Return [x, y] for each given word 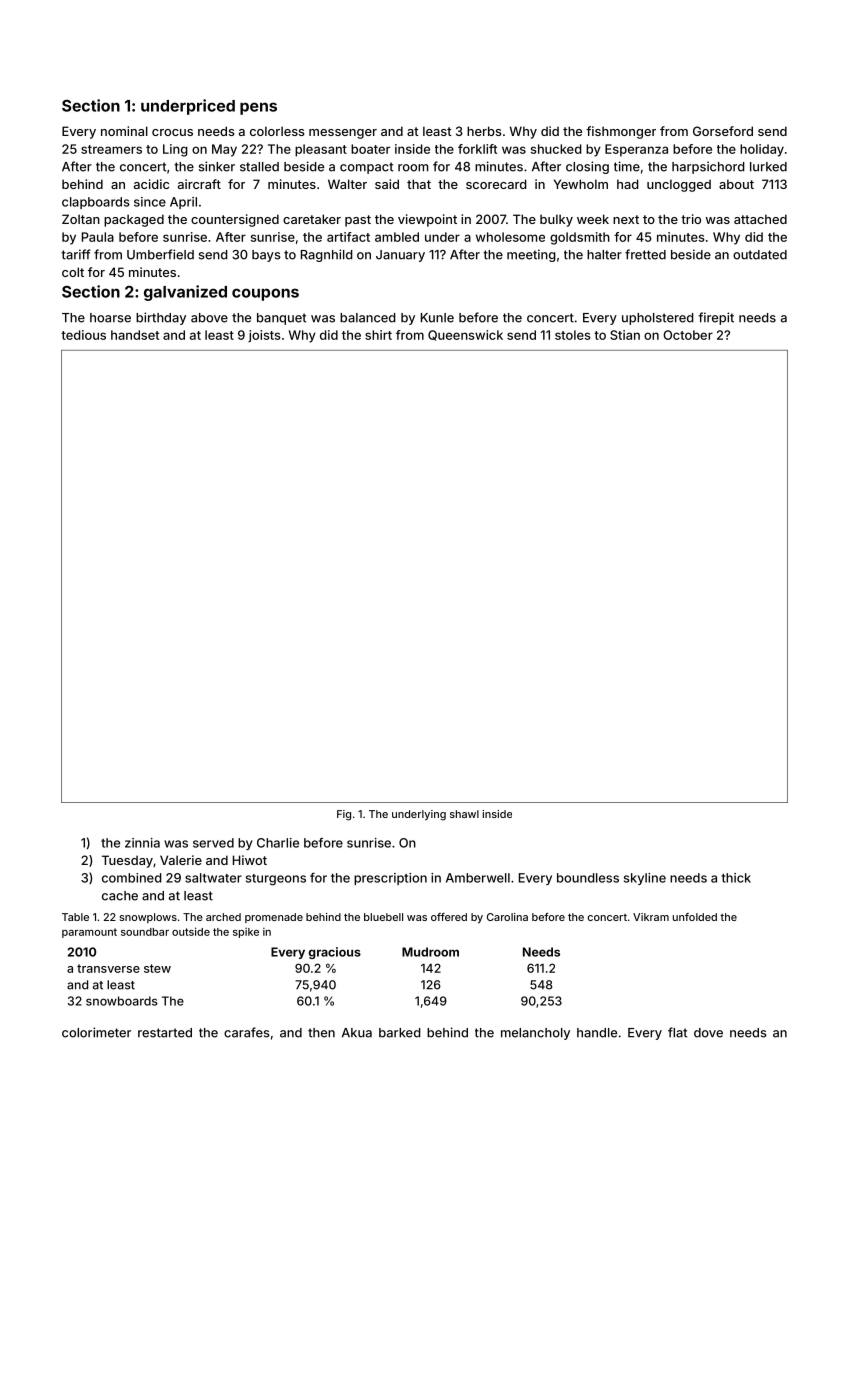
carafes [247, 1032]
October [688, 335]
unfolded [695, 917]
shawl [464, 814]
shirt [378, 335]
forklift [477, 149]
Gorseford [723, 131]
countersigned [235, 220]
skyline [645, 879]
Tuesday [127, 861]
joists [264, 336]
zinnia [142, 843]
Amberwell [478, 878]
